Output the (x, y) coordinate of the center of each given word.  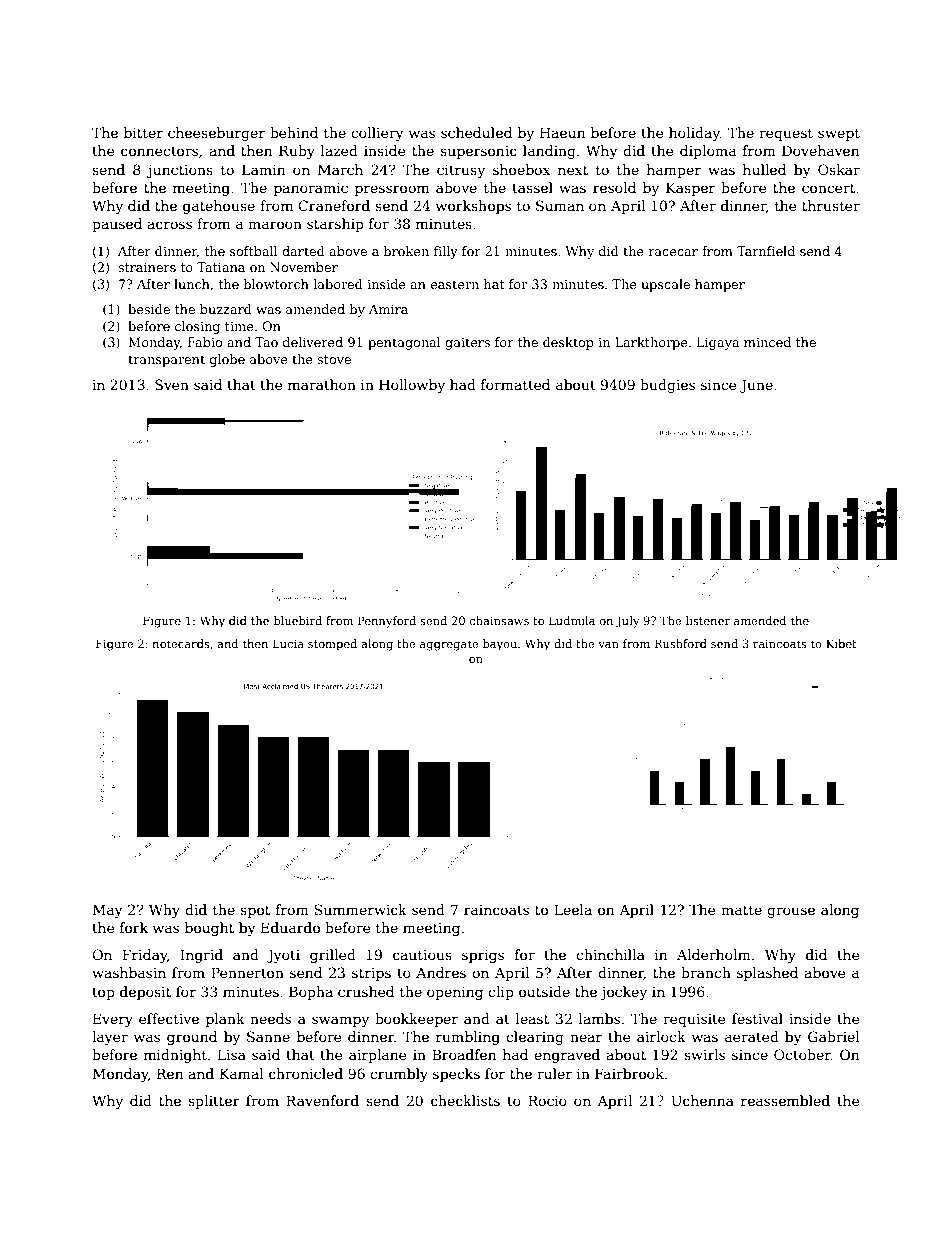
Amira (388, 309)
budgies (667, 386)
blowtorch (276, 284)
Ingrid (201, 956)
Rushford (681, 643)
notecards (181, 643)
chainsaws (499, 620)
